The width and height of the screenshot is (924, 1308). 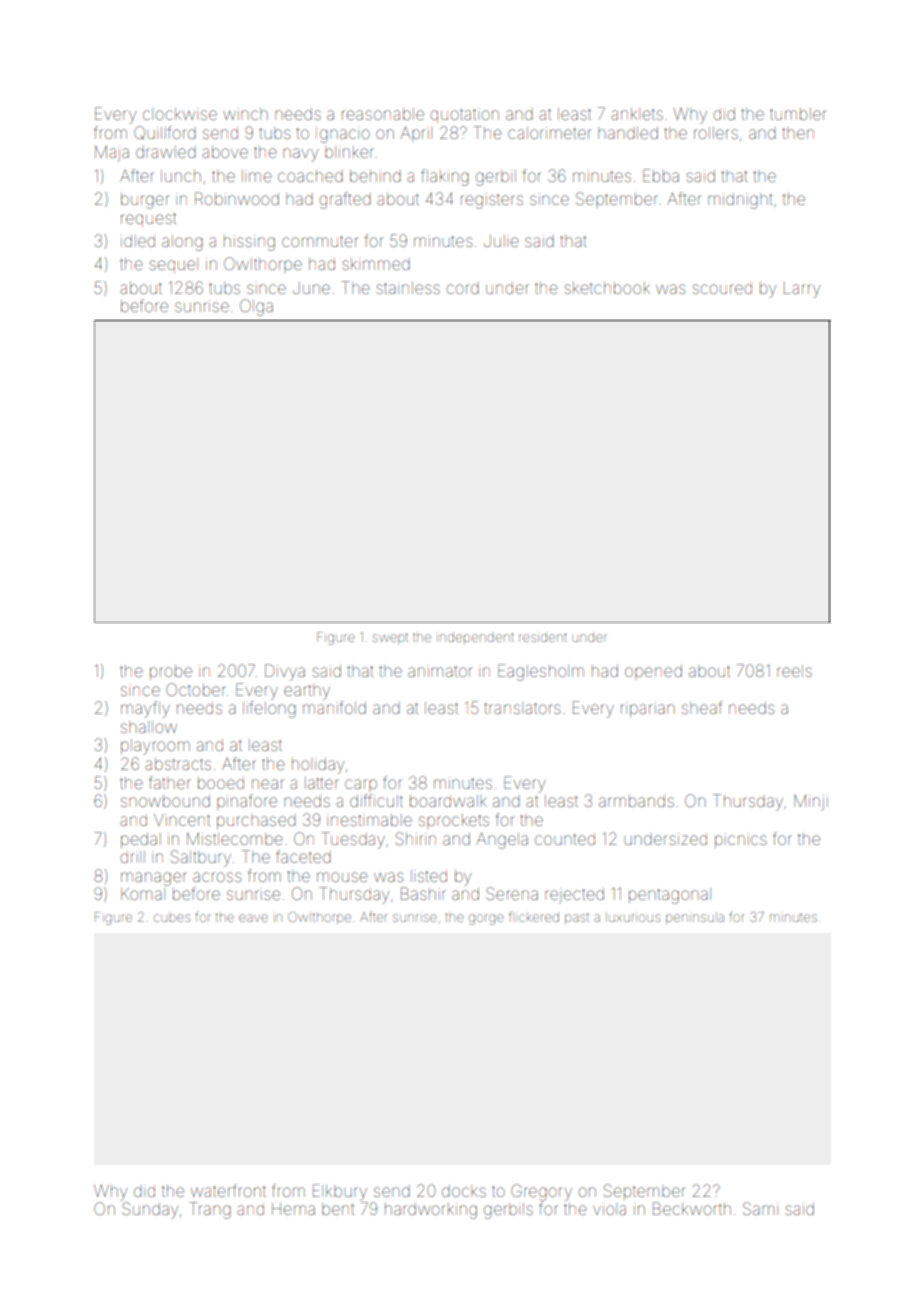 I want to click on swept, so click(x=390, y=637).
